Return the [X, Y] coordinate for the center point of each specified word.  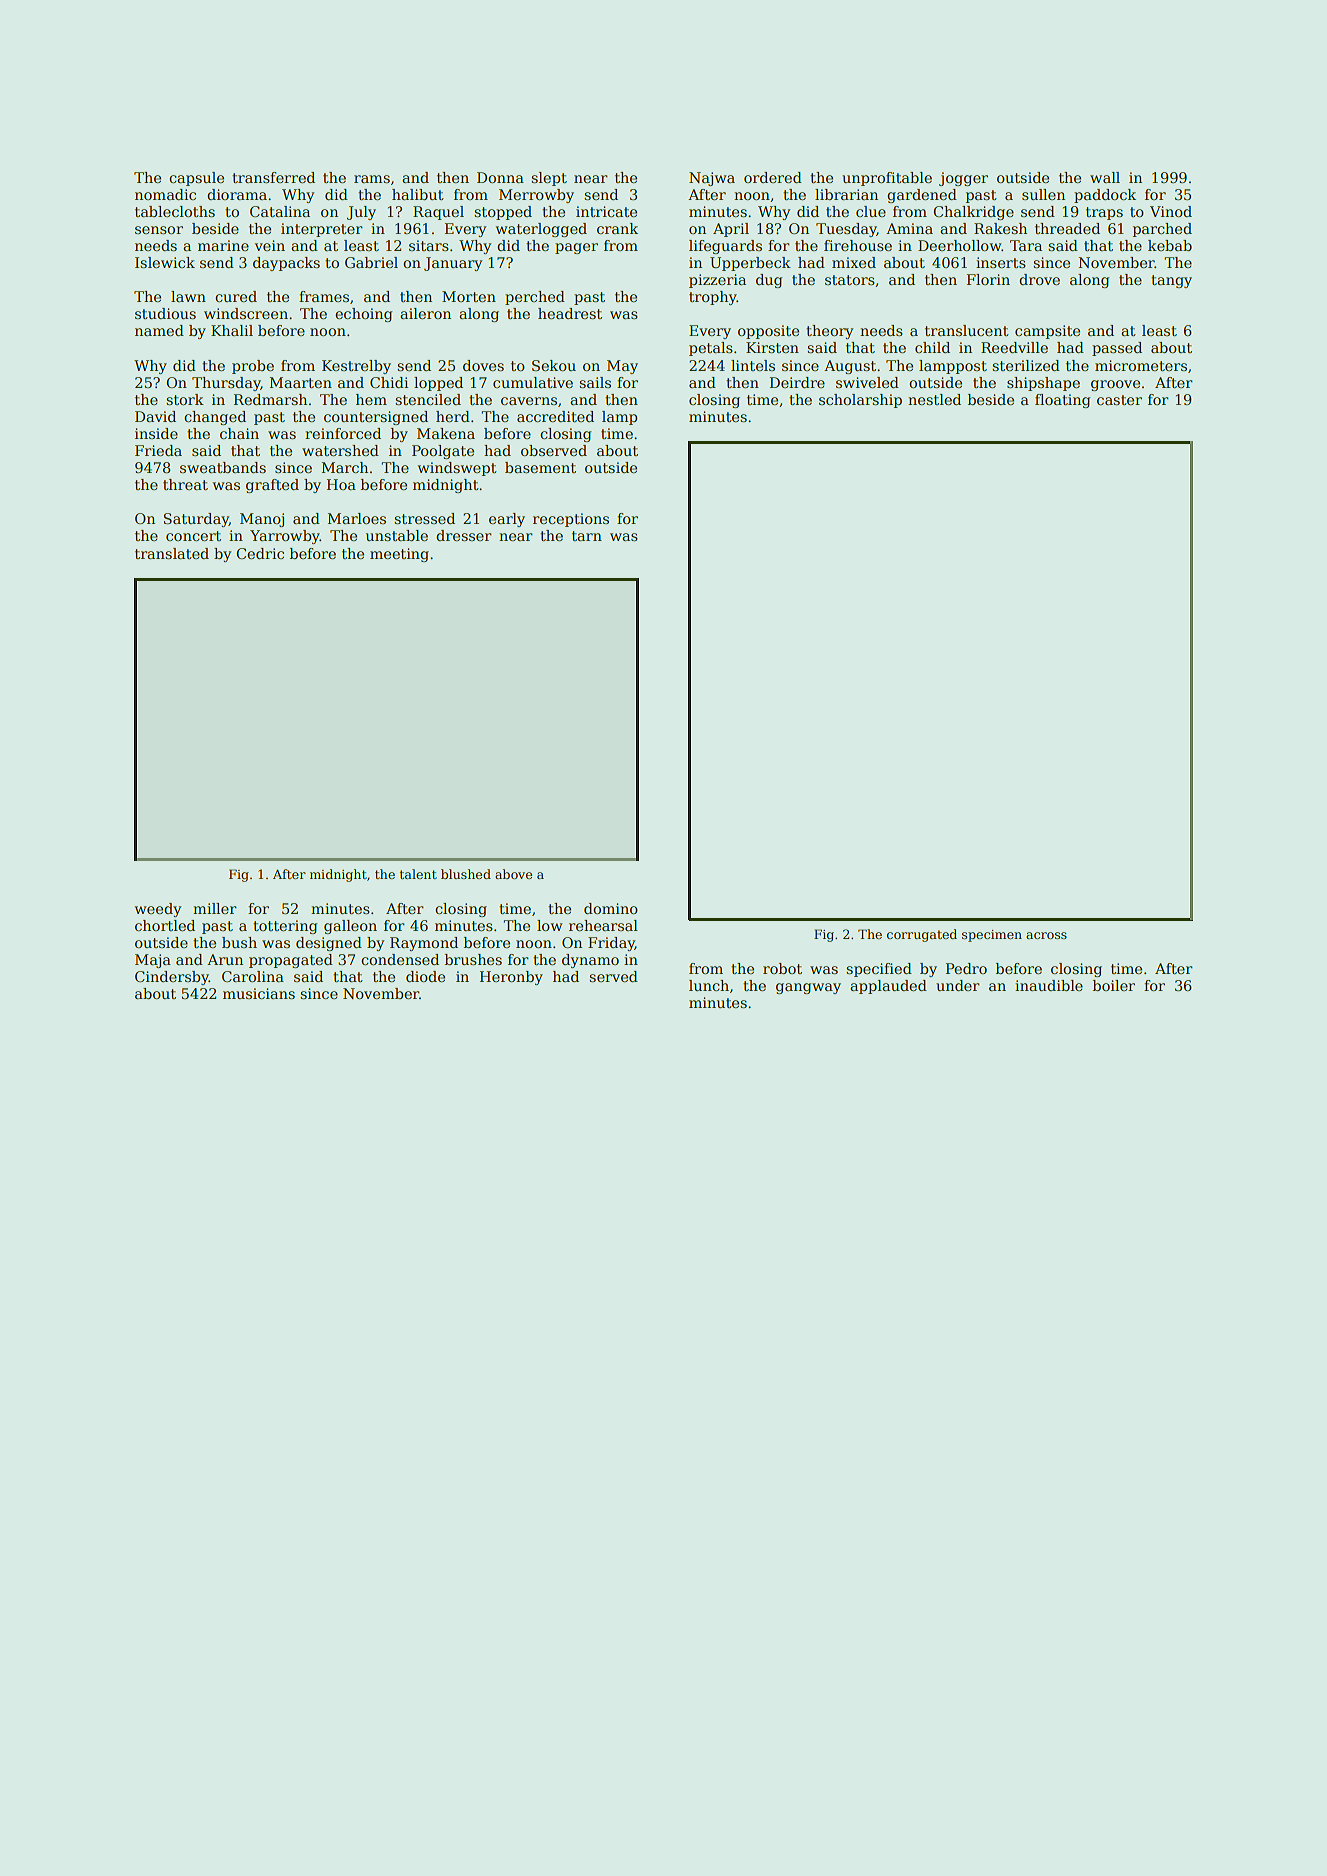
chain [239, 433]
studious [165, 313]
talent [418, 874]
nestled [934, 399]
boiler [1114, 985]
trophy [713, 298]
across [1046, 935]
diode [425, 976]
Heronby [511, 978]
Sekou [554, 365]
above [513, 874]
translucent [967, 330]
